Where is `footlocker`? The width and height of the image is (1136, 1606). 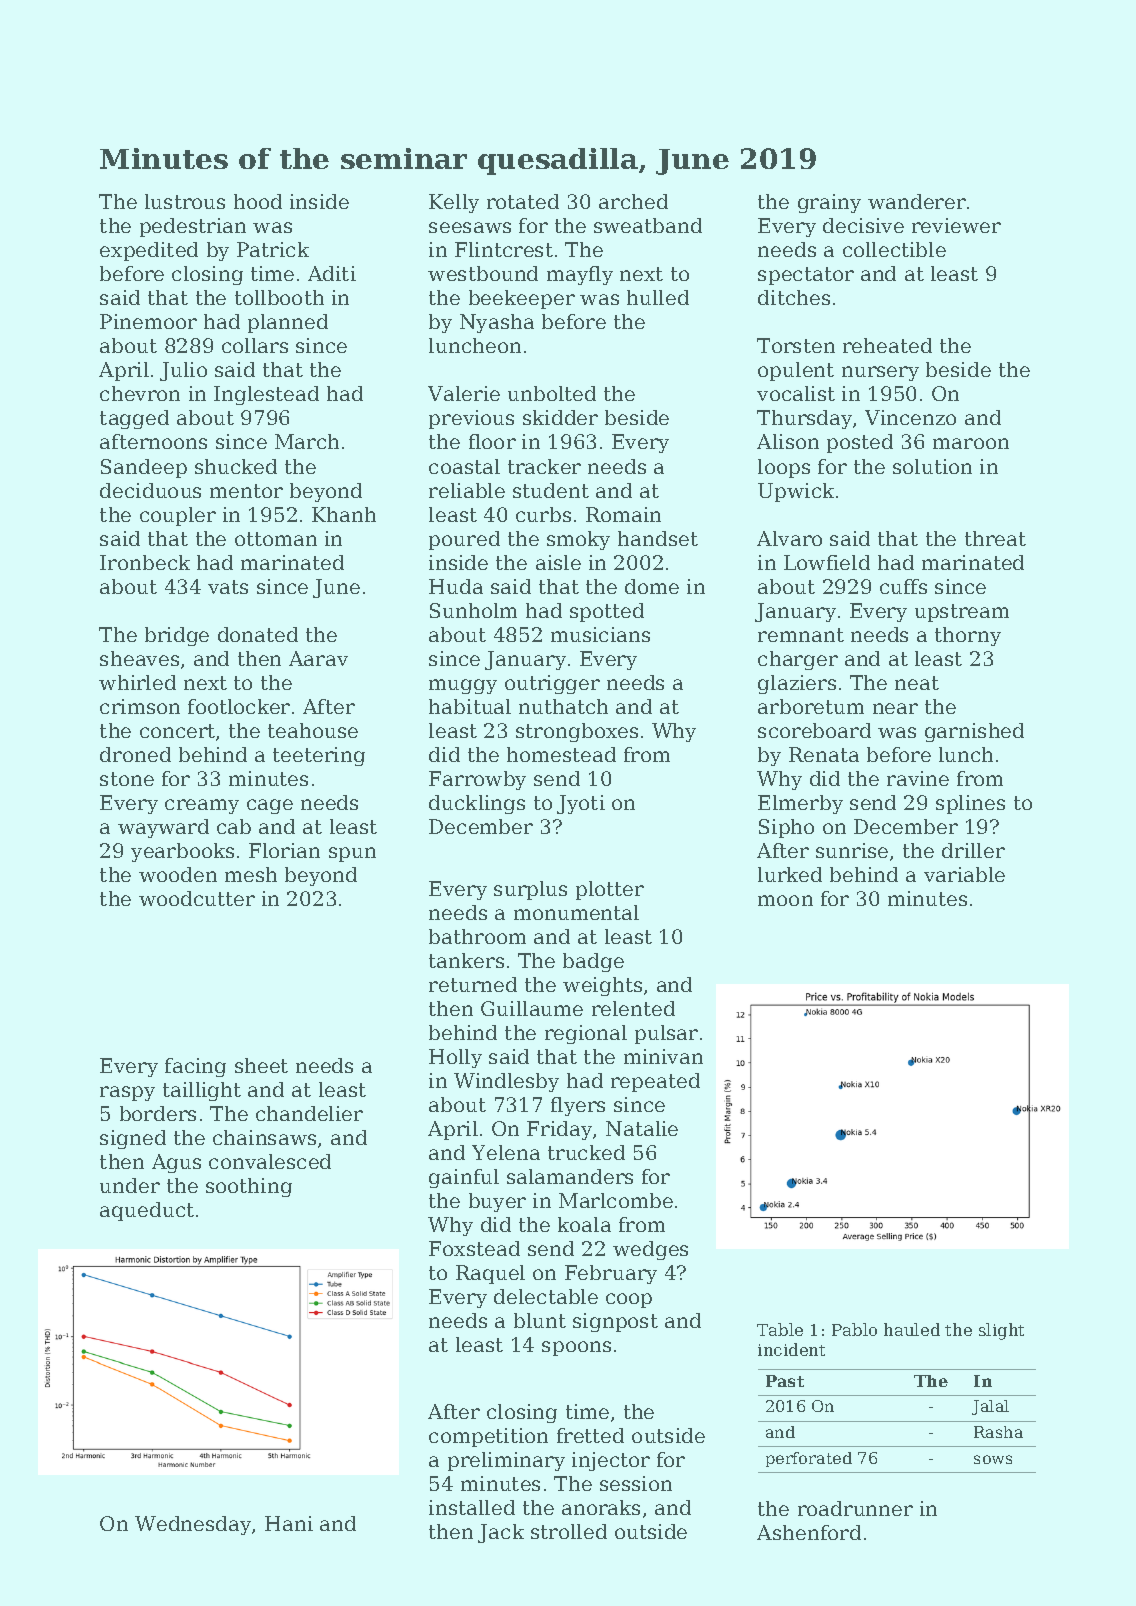 footlocker is located at coordinates (239, 706).
